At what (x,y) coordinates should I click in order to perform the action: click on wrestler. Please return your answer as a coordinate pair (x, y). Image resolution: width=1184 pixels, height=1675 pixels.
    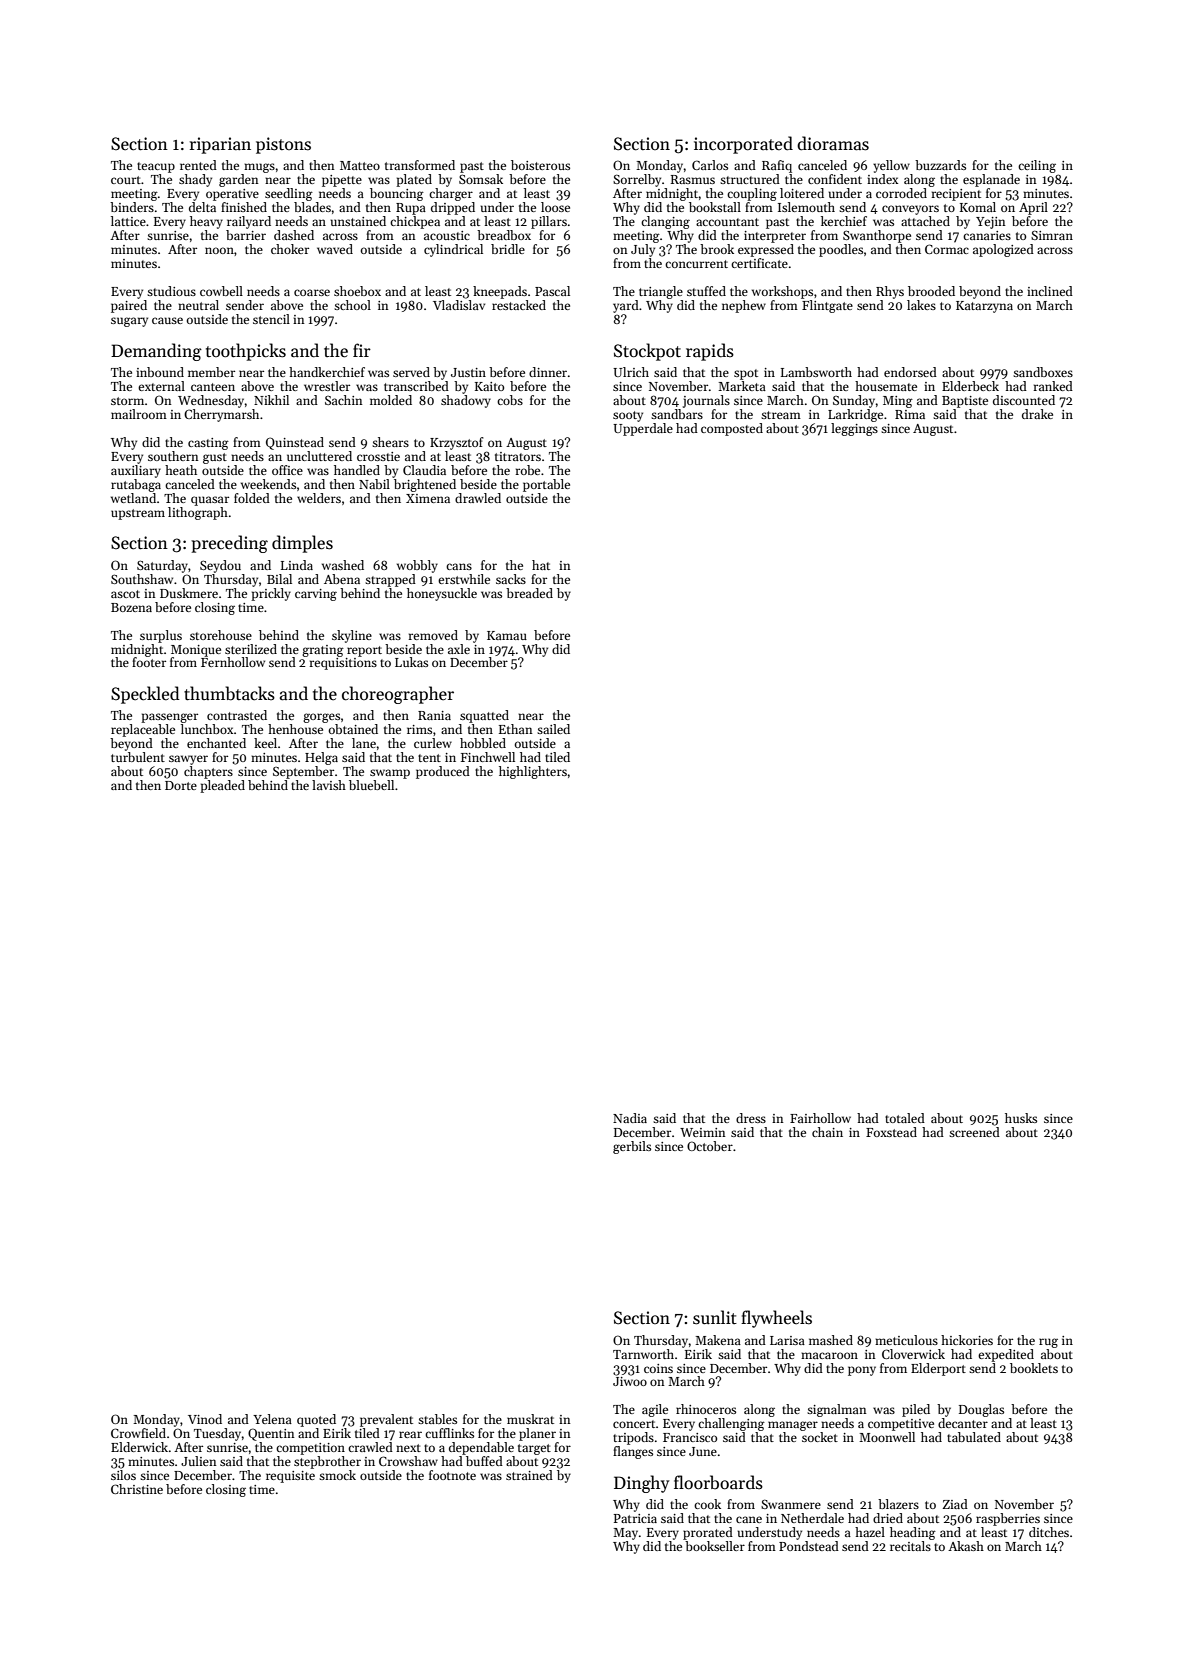
    Looking at the image, I should click on (327, 386).
